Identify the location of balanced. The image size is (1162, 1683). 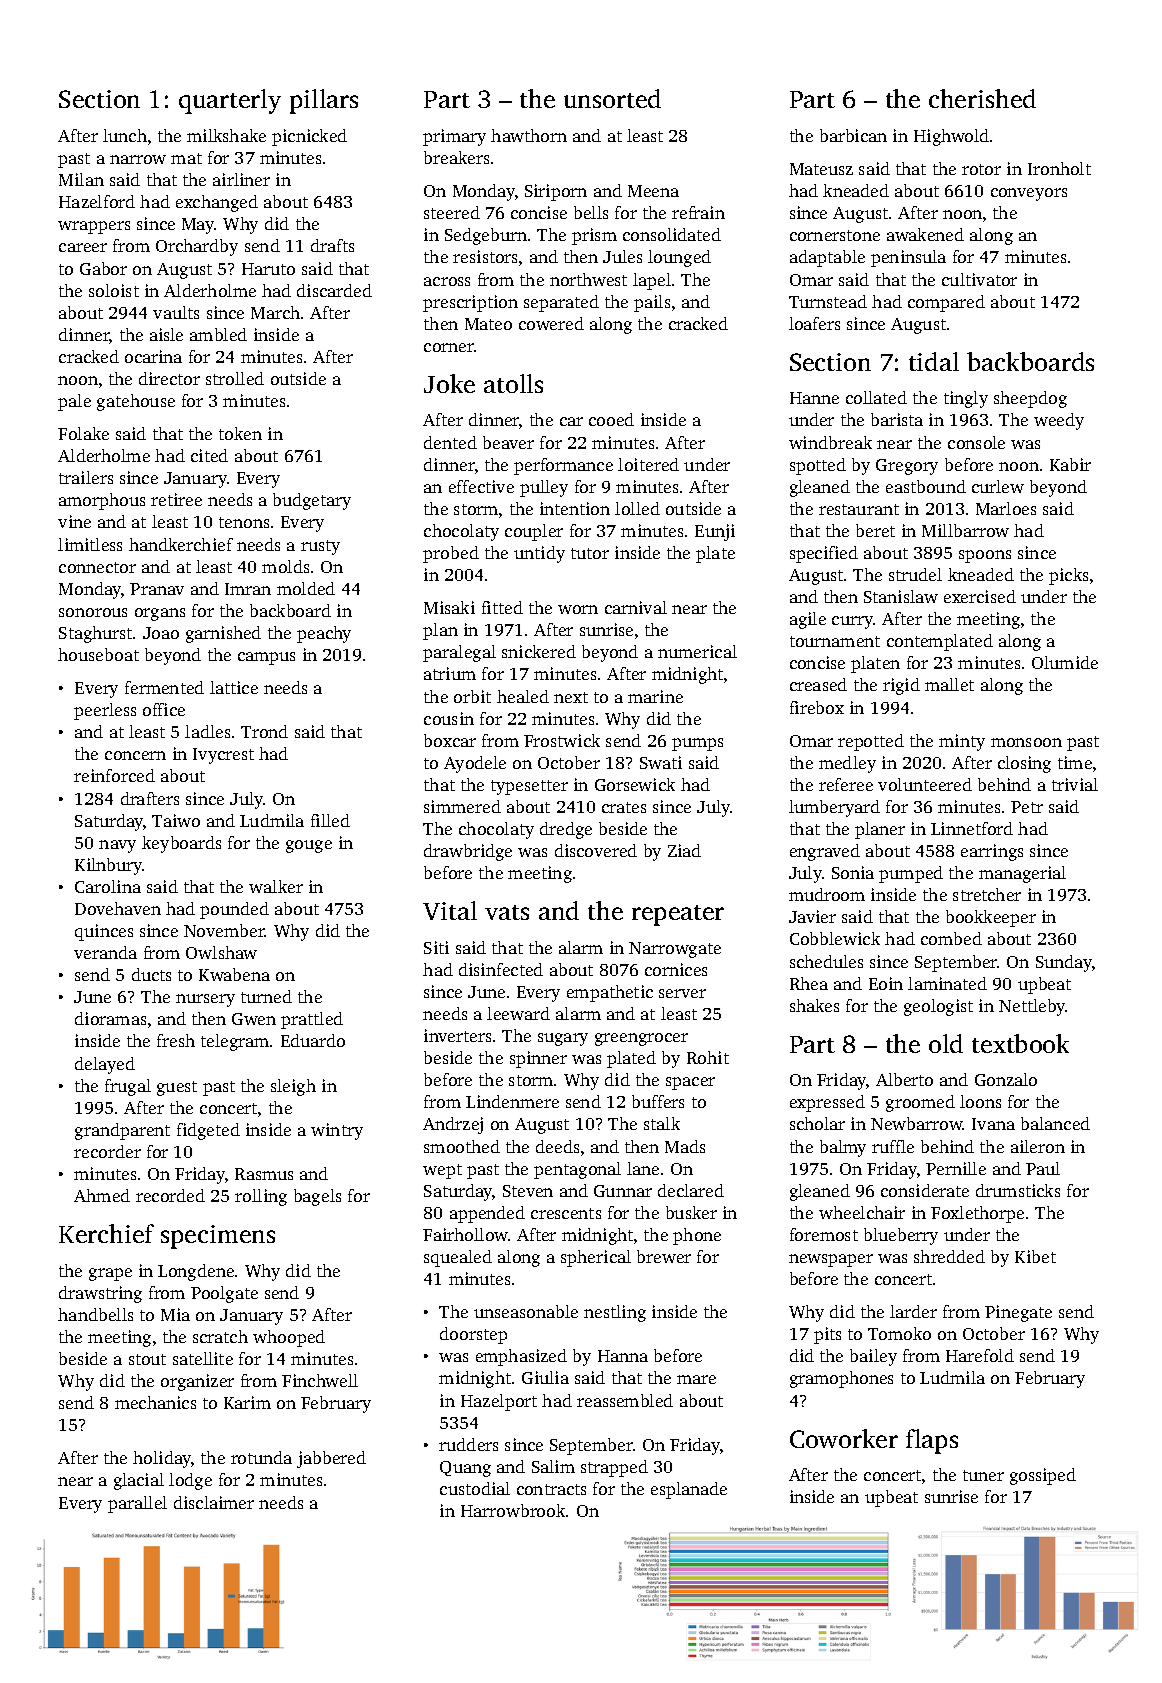
(1055, 1123).
